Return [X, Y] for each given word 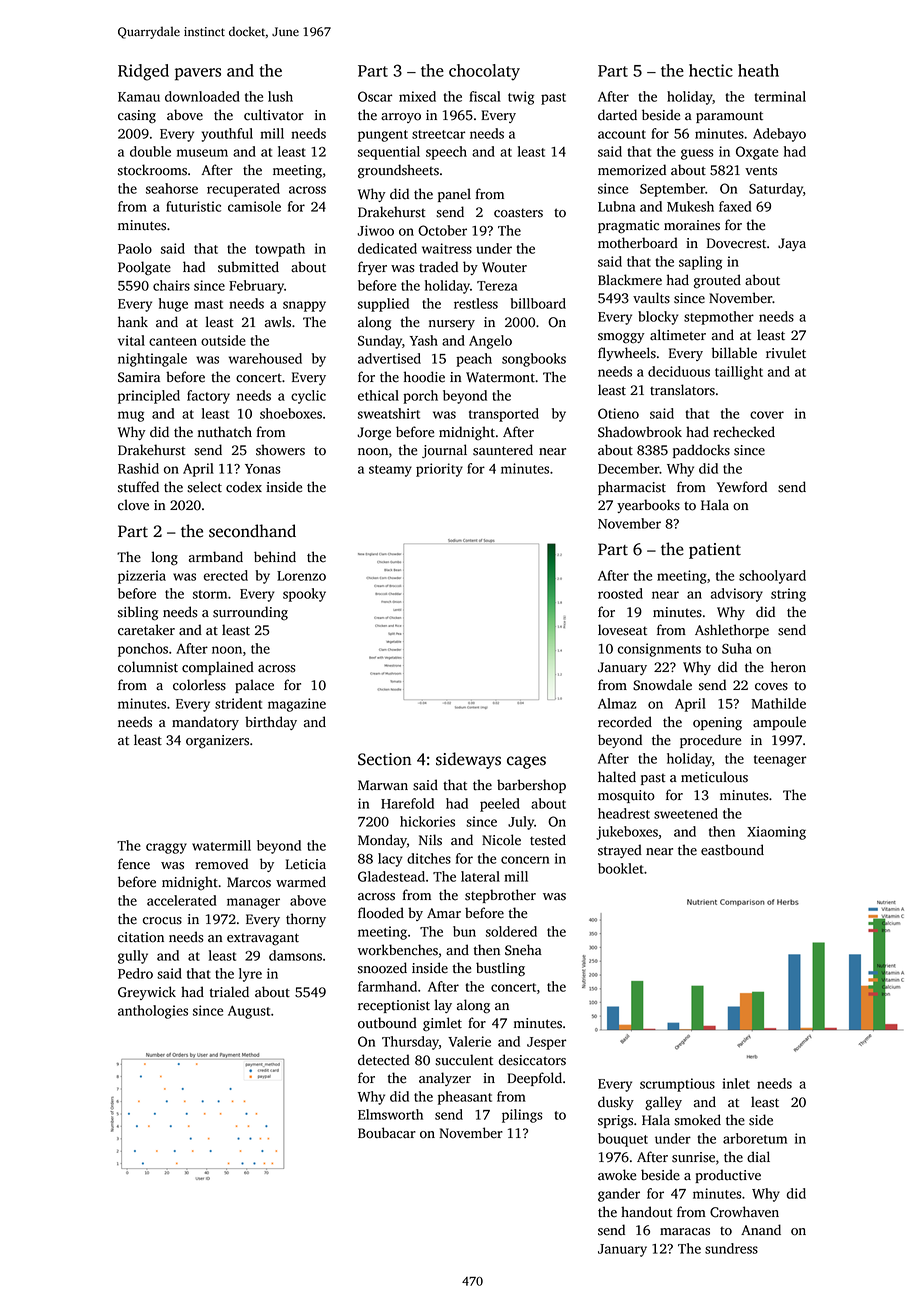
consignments [659, 650]
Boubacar [387, 1133]
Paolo [135, 248]
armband [216, 557]
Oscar [375, 96]
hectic [711, 70]
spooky [304, 595]
